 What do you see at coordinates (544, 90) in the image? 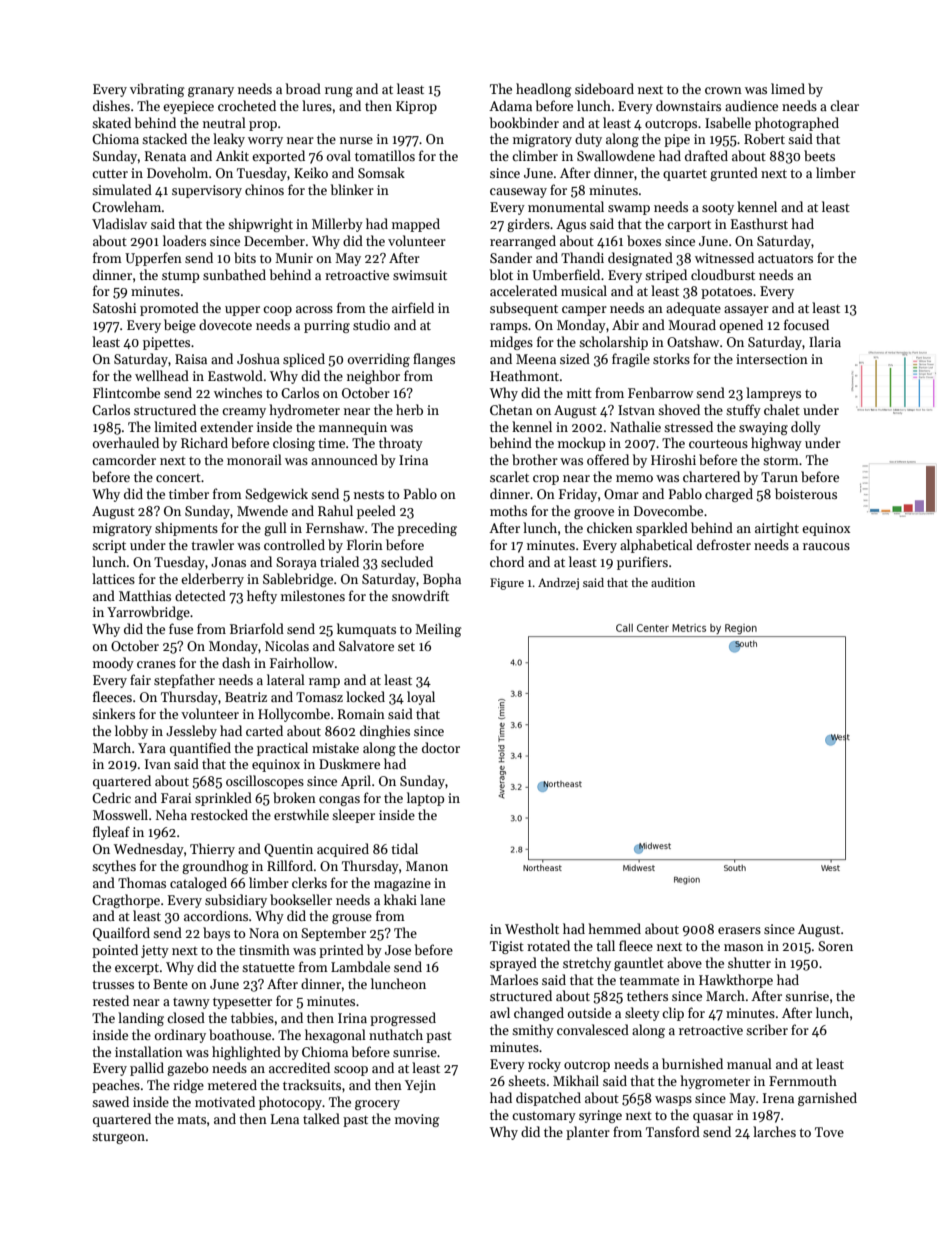
I see `headlong` at bounding box center [544, 90].
